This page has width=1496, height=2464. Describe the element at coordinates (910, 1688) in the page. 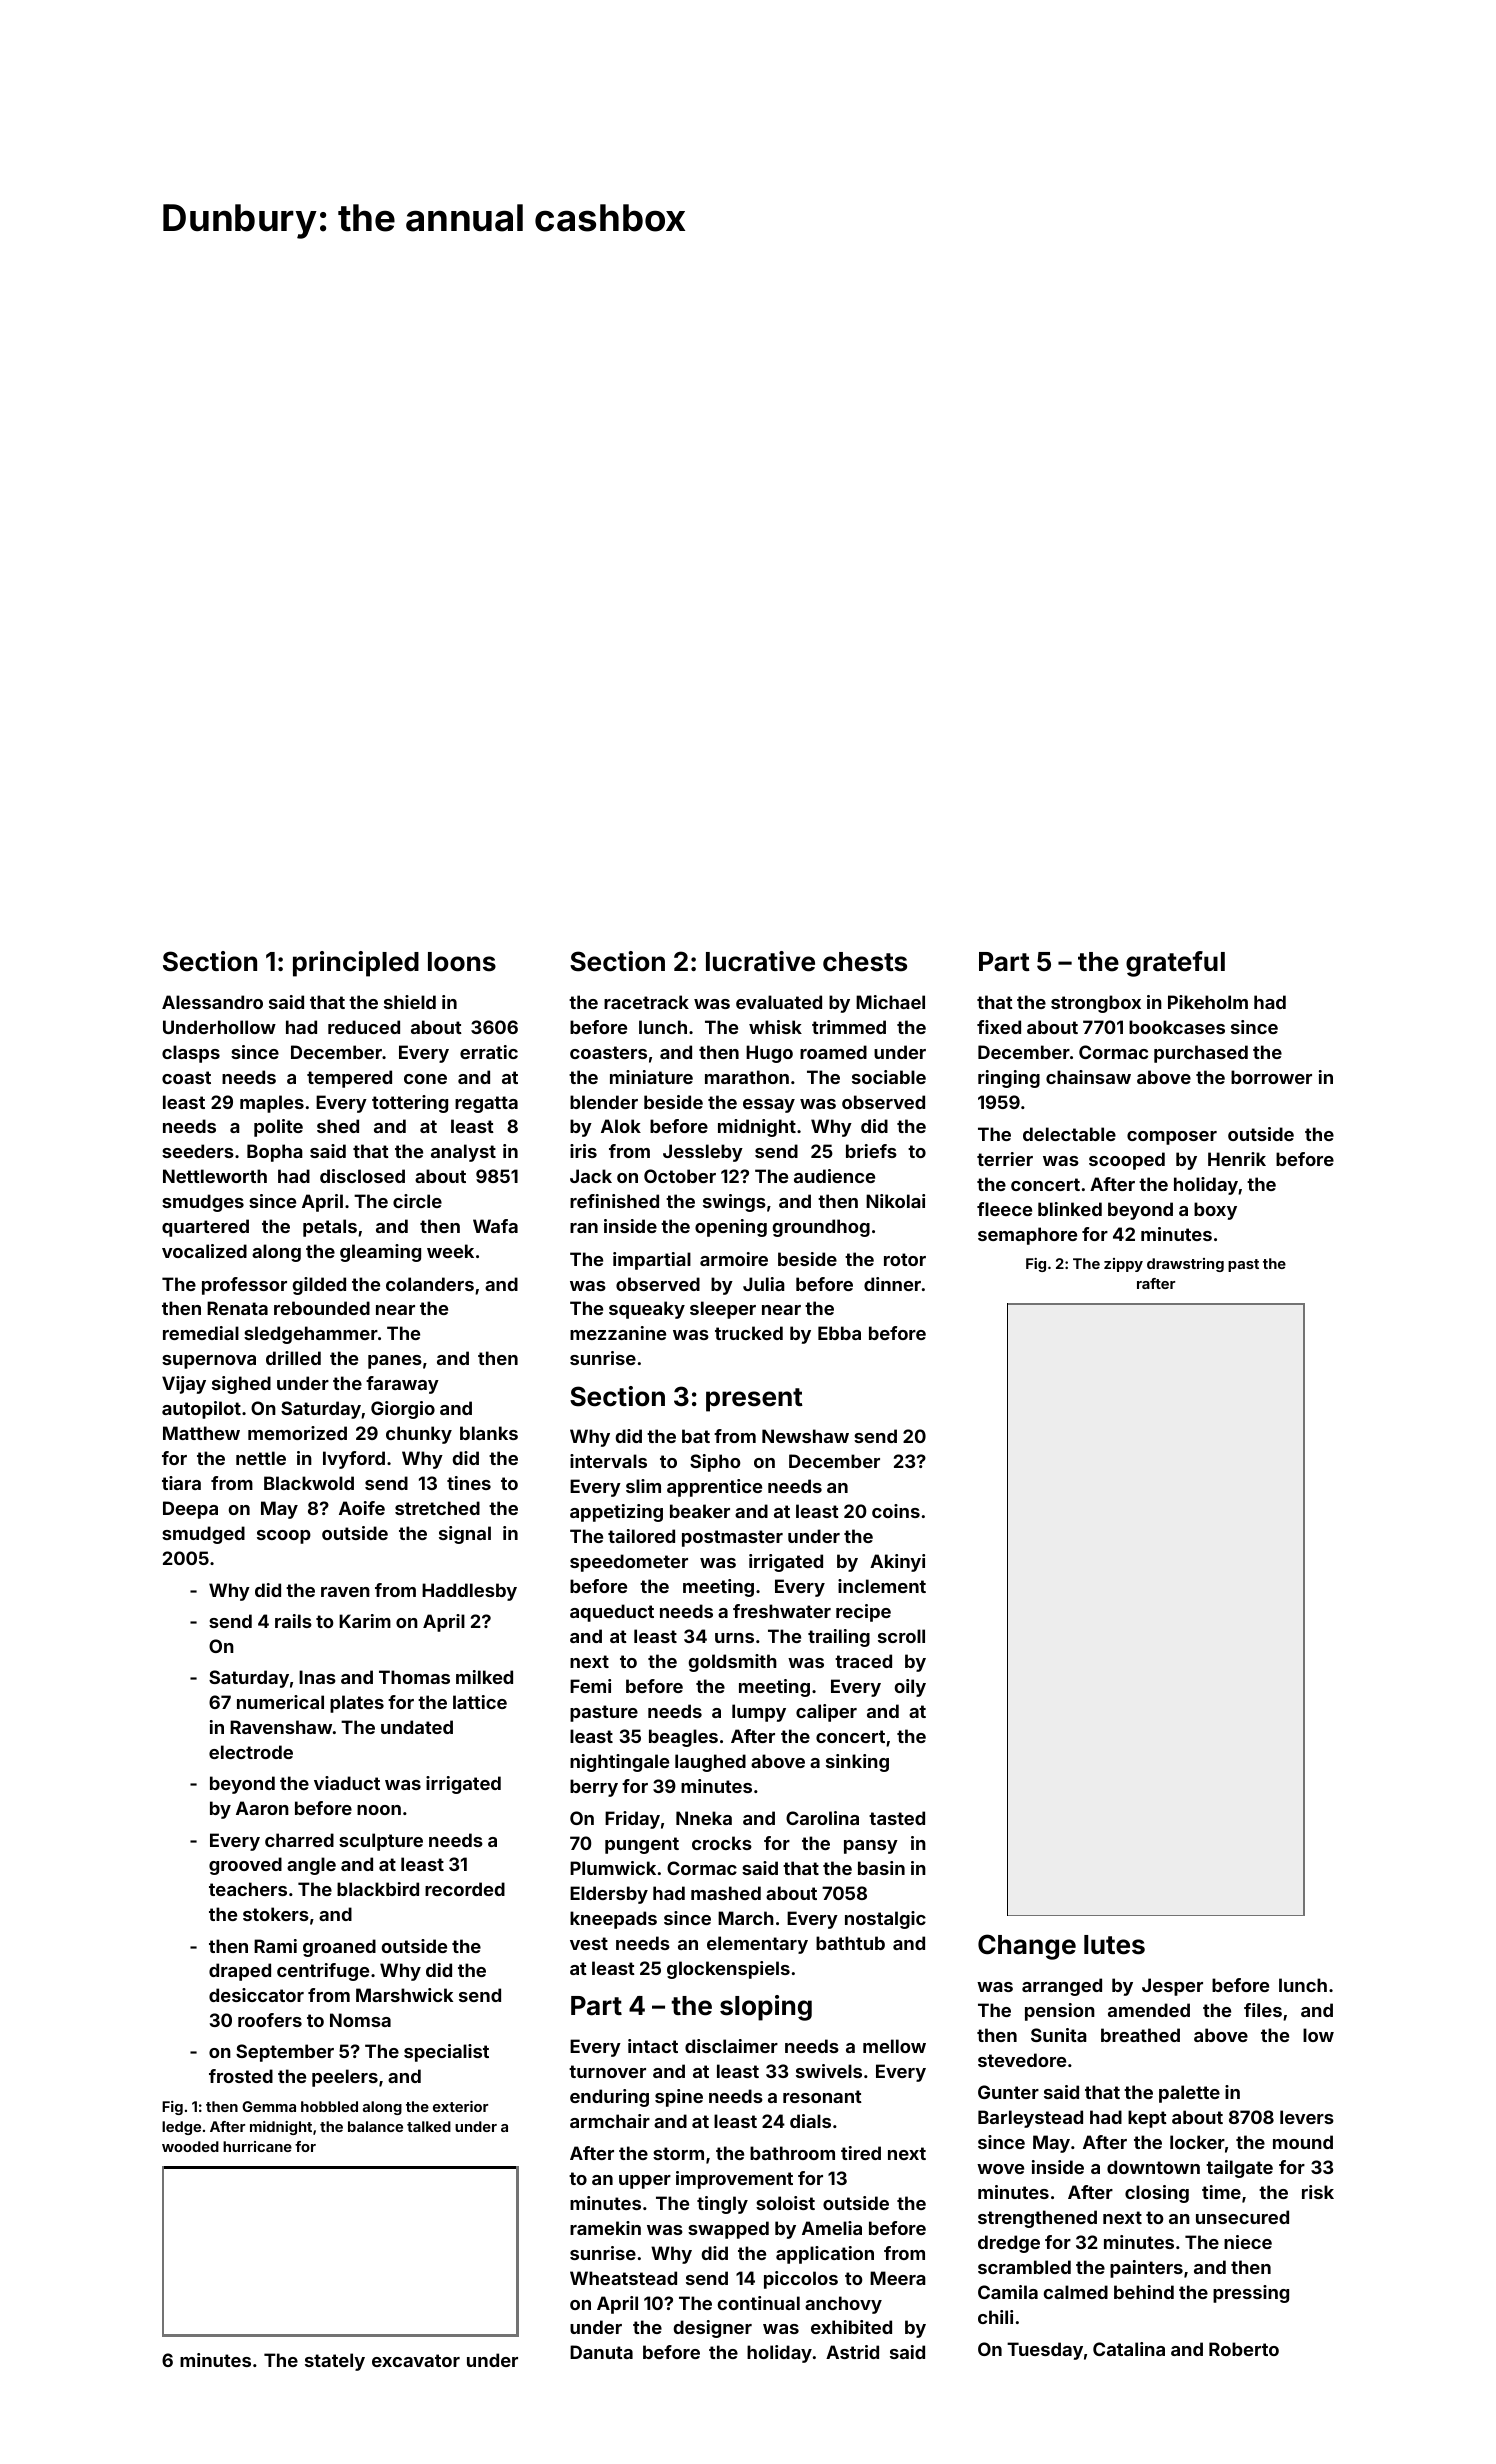

I see `oily` at that location.
